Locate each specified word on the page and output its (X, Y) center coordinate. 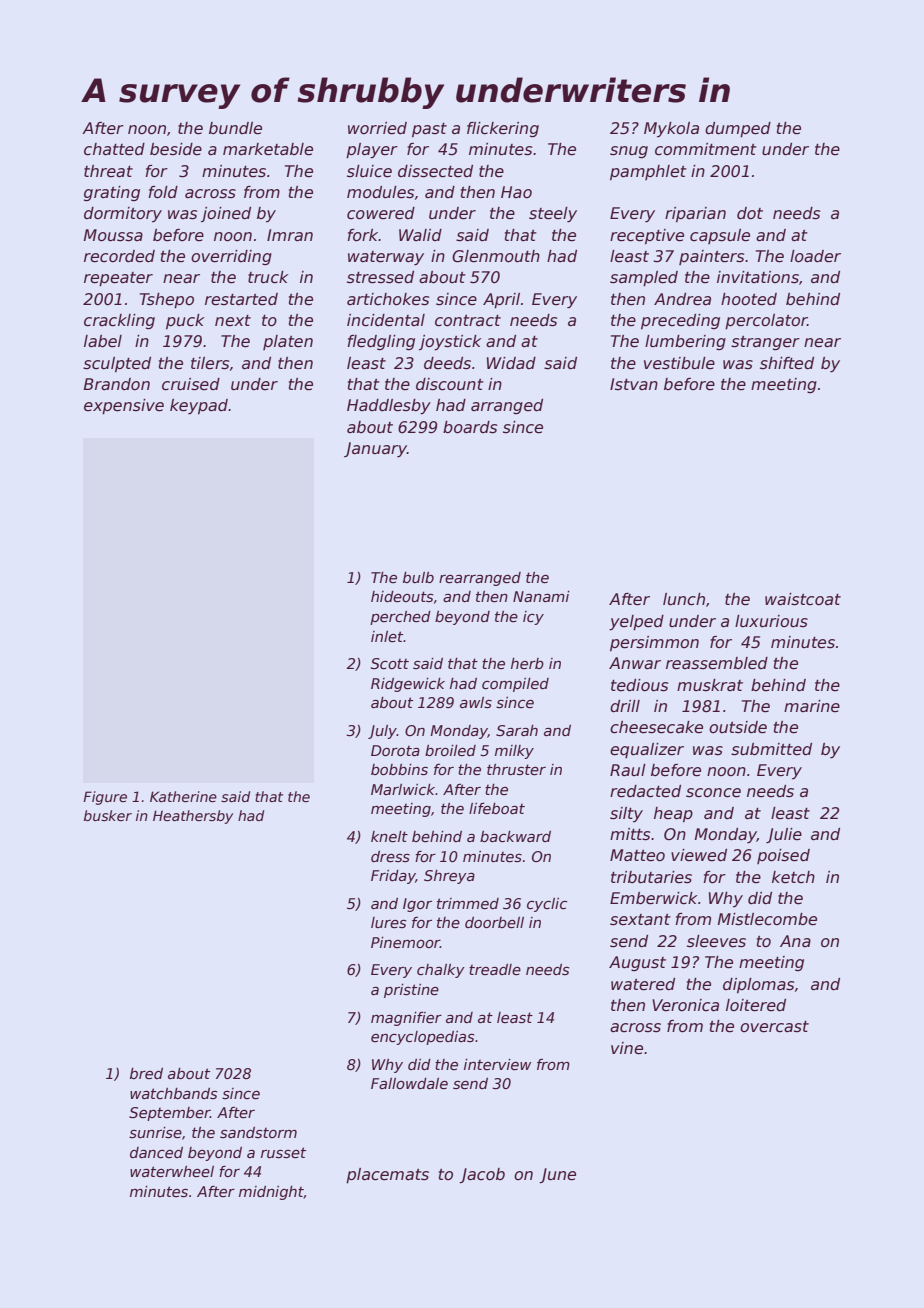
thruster (516, 769)
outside (738, 727)
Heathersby (193, 817)
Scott (390, 663)
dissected (435, 171)
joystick (450, 343)
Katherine (183, 796)
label (103, 341)
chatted (114, 149)
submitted (771, 749)
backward (515, 836)
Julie (784, 835)
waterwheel (172, 1171)
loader (815, 256)
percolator (766, 321)
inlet (387, 636)
